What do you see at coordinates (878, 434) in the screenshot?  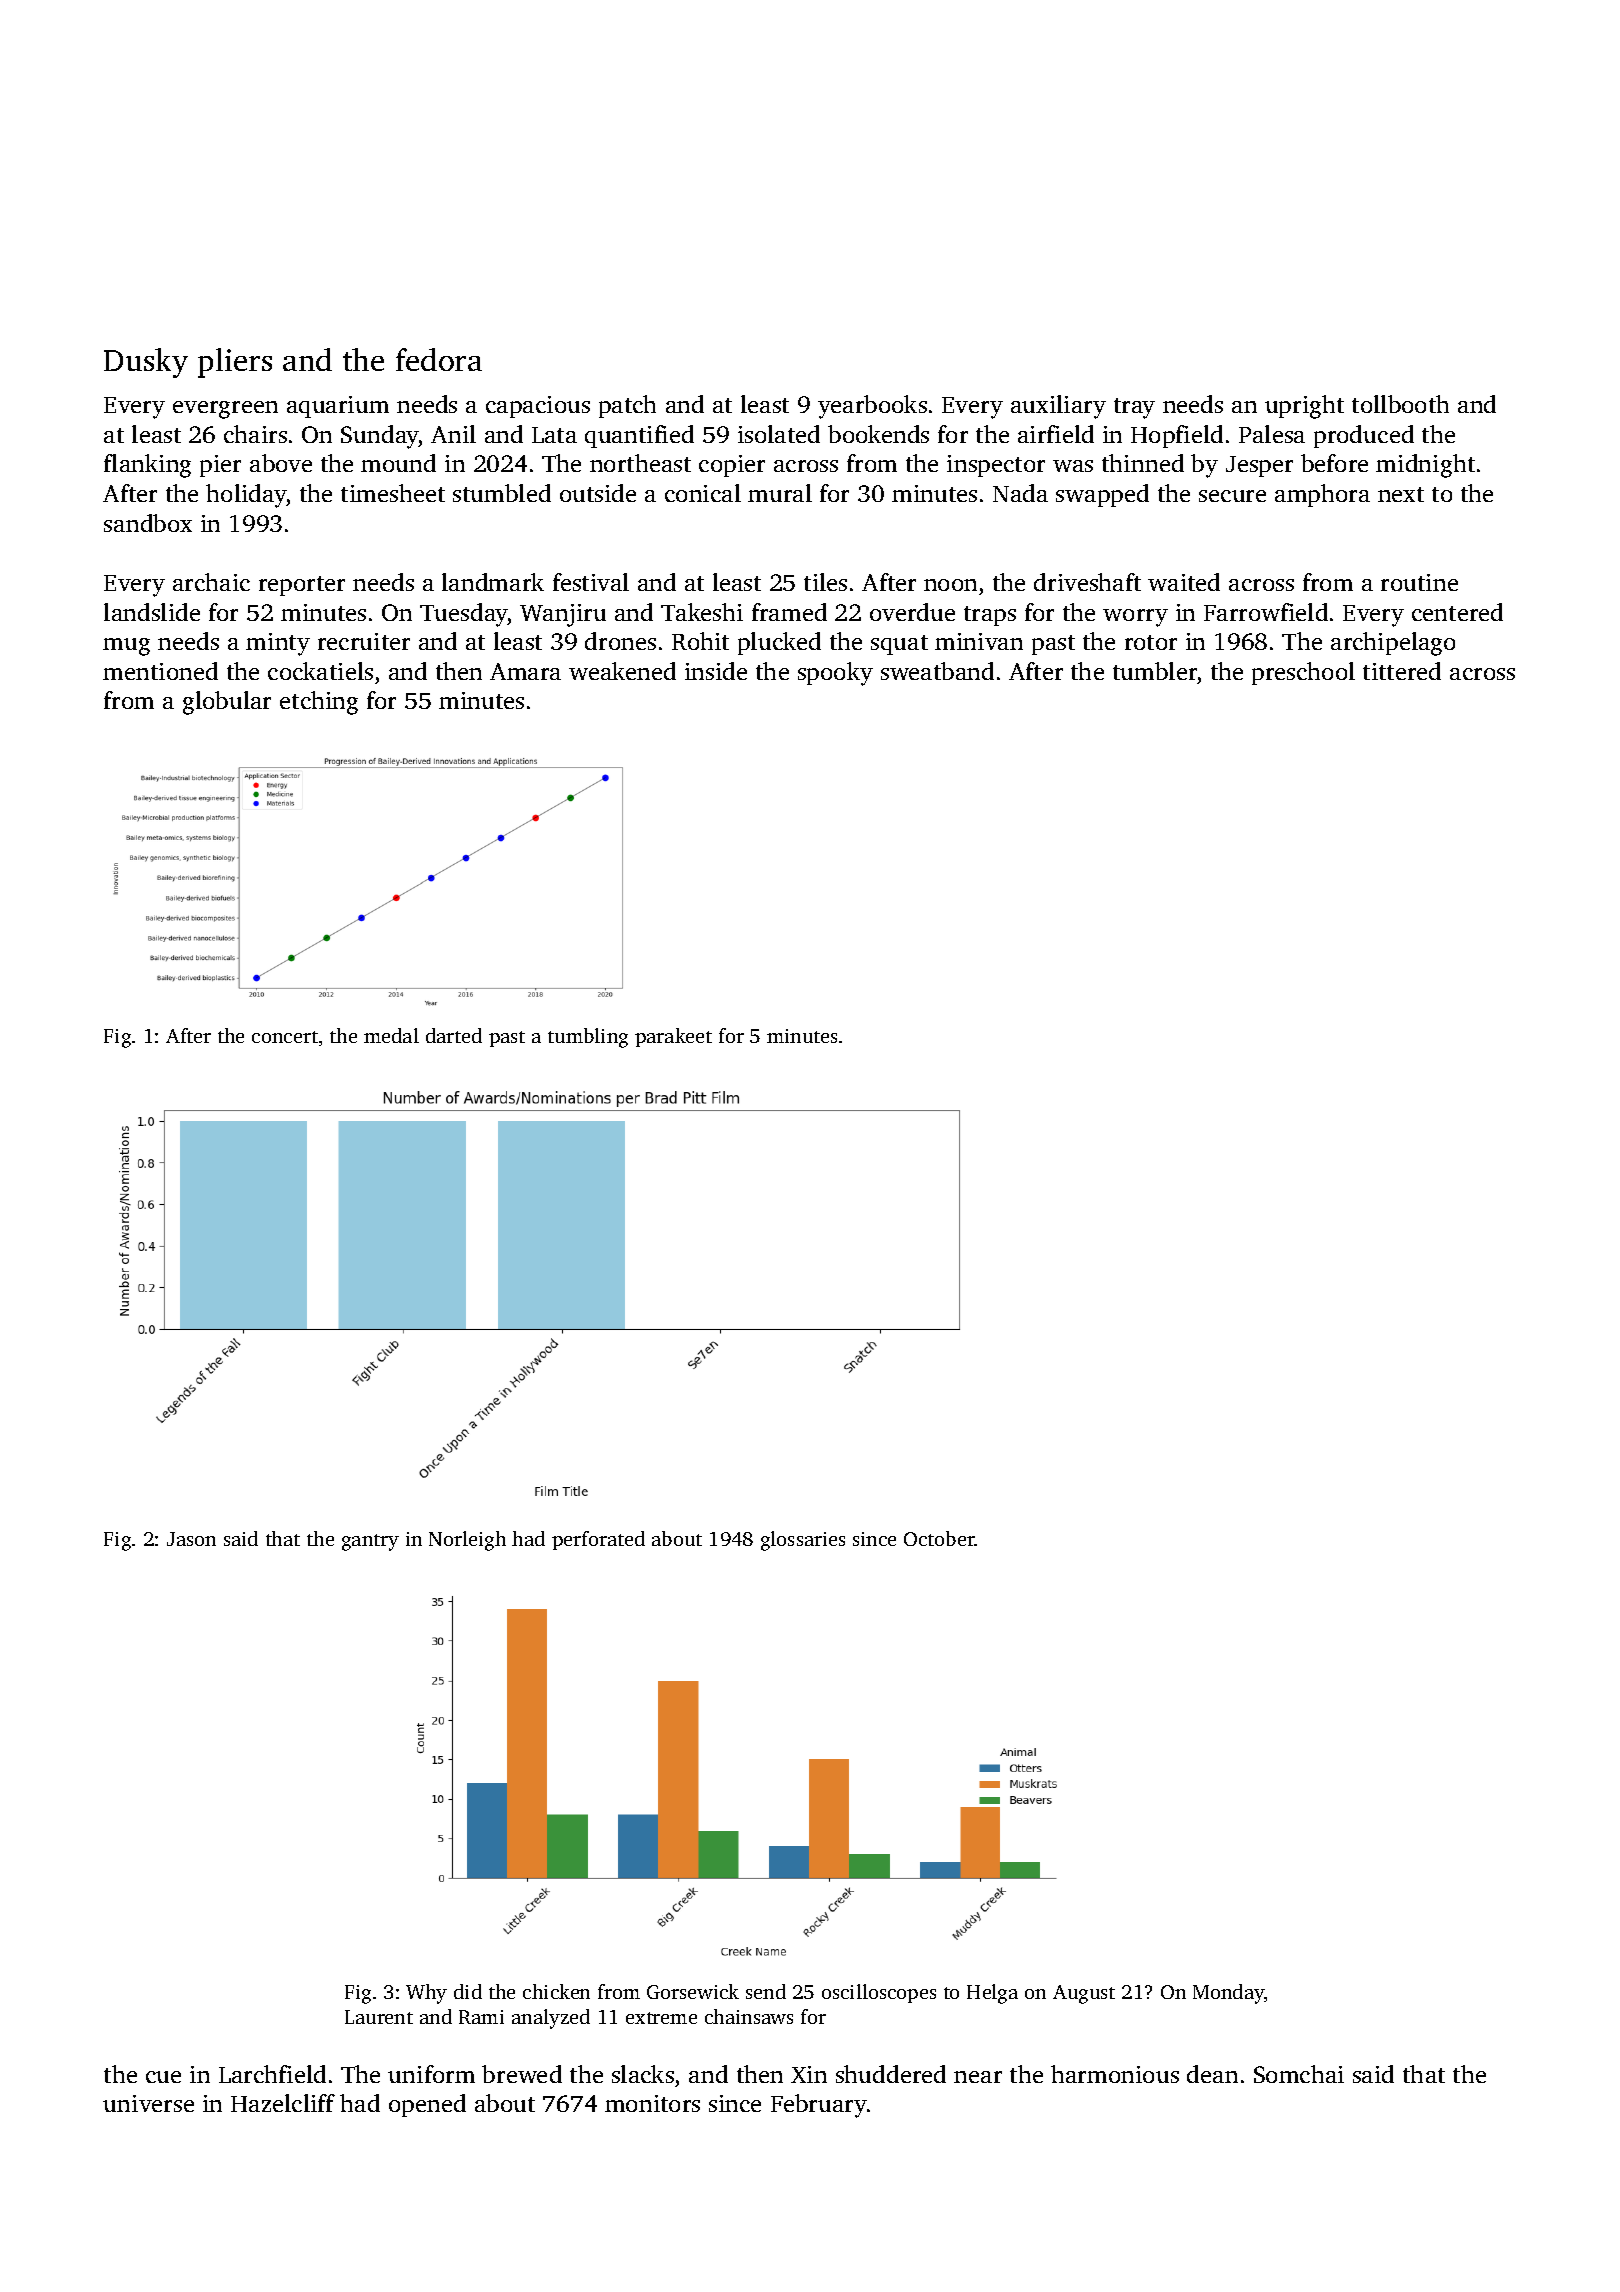 I see `bookends` at bounding box center [878, 434].
